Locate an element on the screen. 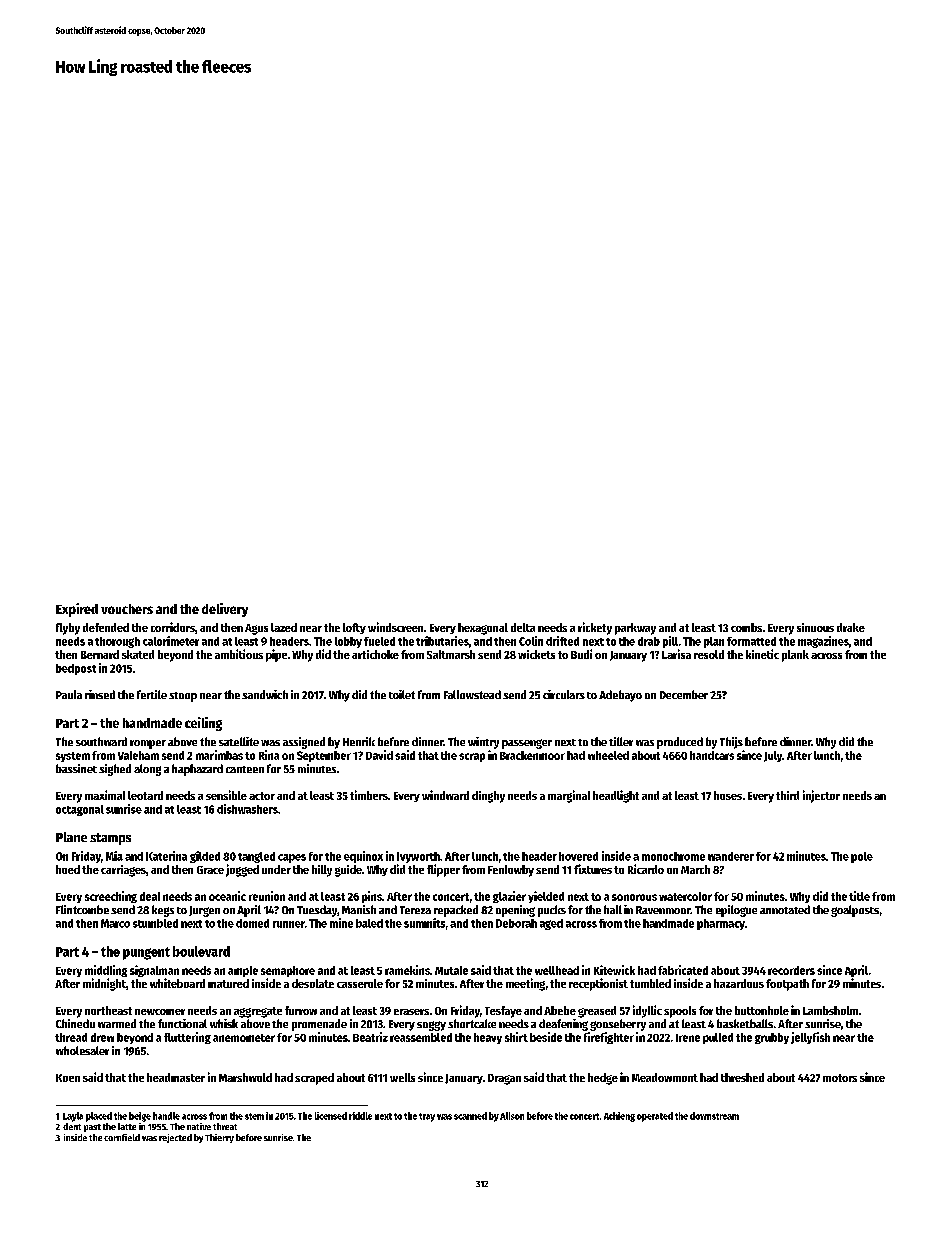 The height and width of the screenshot is (1233, 952). Thierry is located at coordinates (219, 1138).
